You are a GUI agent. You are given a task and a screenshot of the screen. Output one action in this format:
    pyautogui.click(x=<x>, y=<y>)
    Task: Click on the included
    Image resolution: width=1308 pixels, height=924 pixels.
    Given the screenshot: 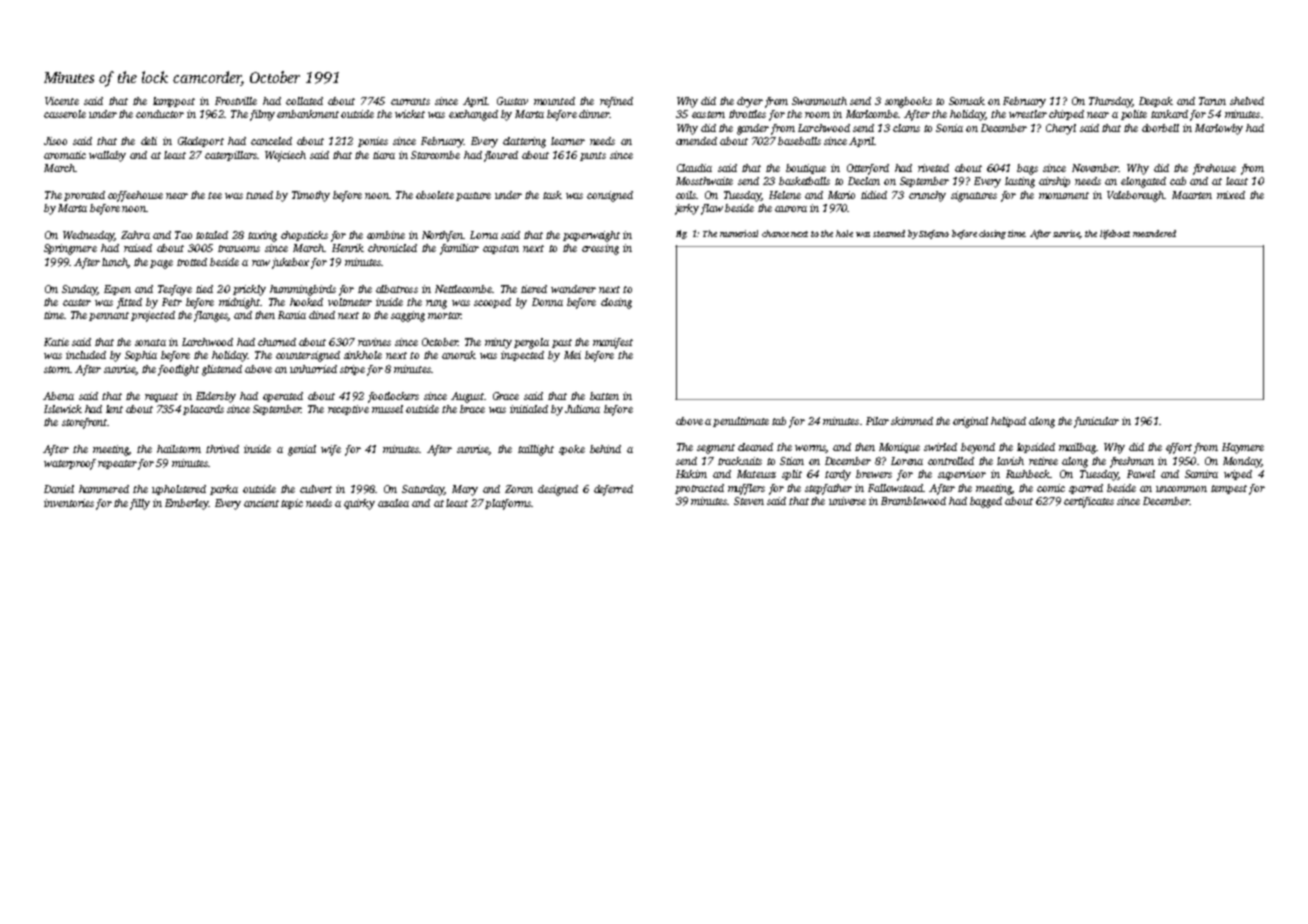 What is the action you would take?
    pyautogui.click(x=86, y=355)
